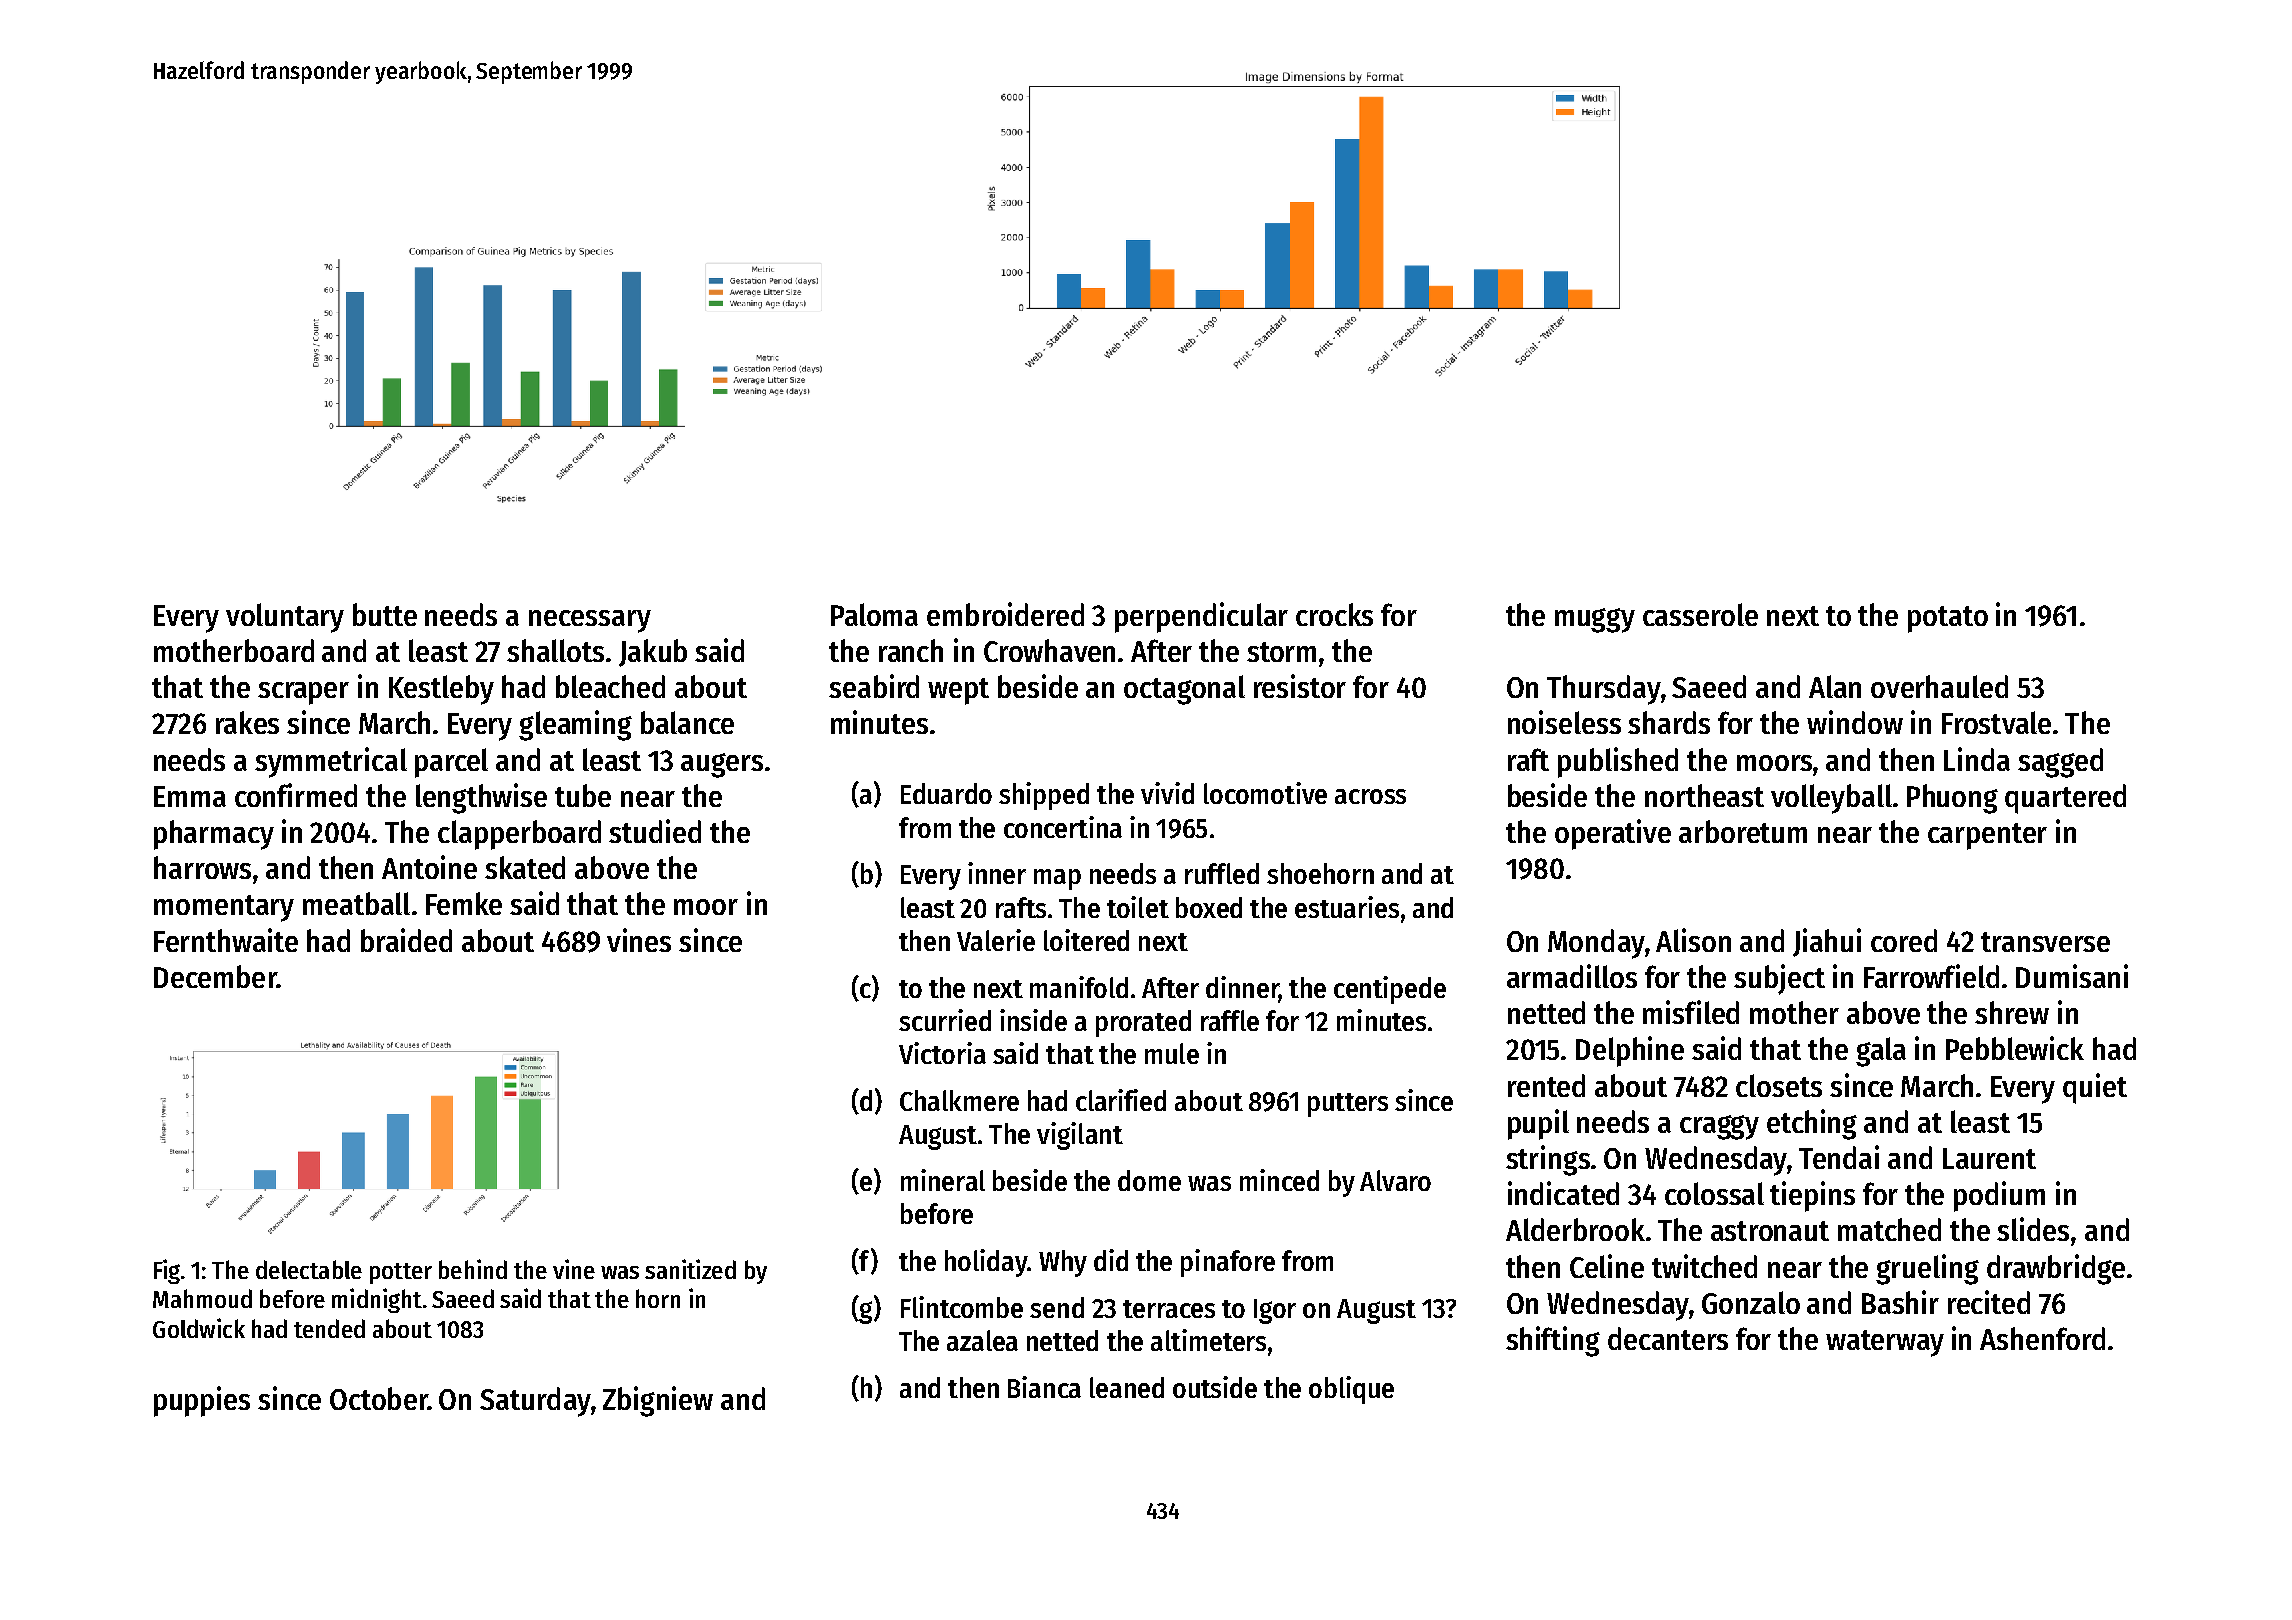 Image resolution: width=2292 pixels, height=1620 pixels. I want to click on arboretum, so click(1743, 831).
